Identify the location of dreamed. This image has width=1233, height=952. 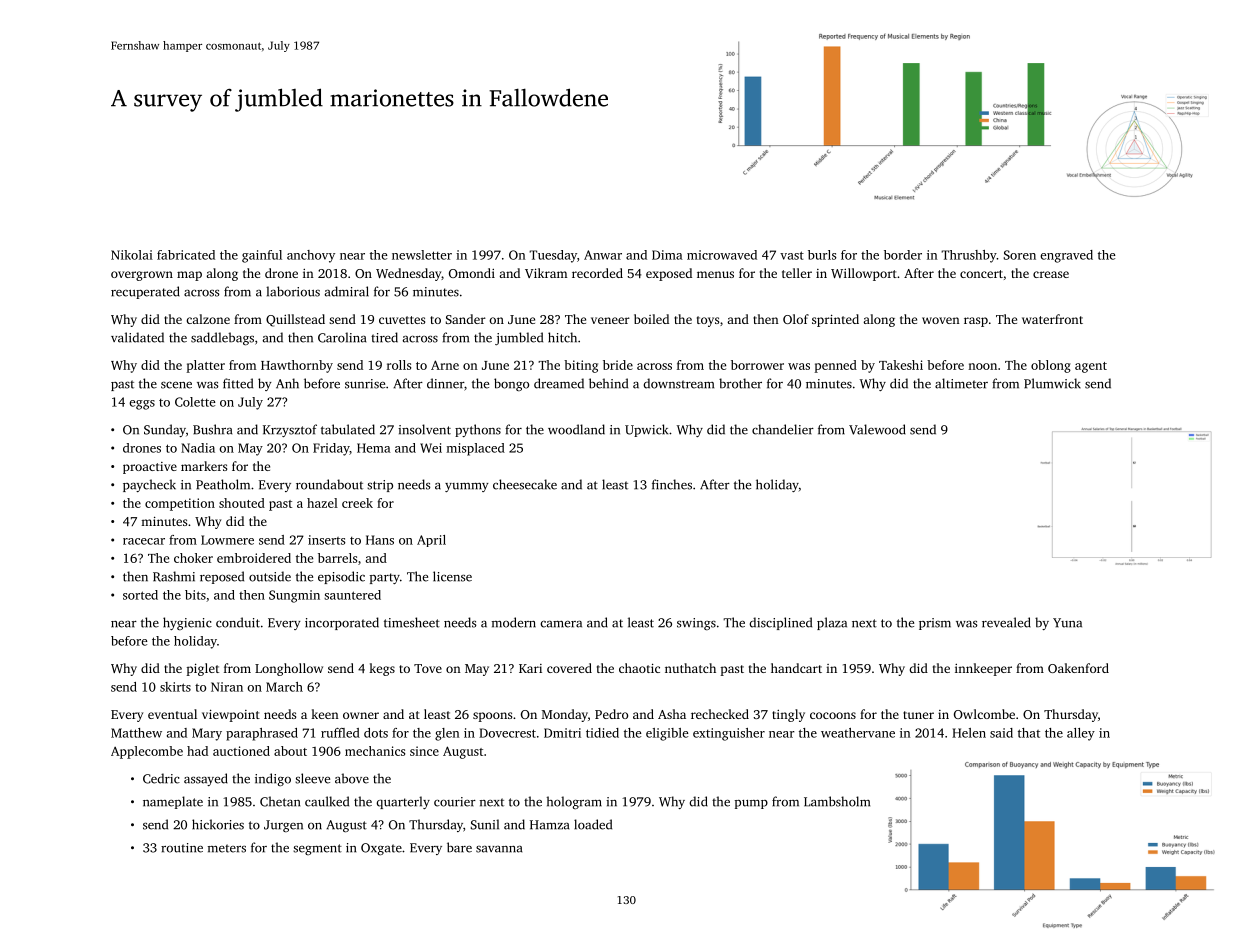
(559, 383).
